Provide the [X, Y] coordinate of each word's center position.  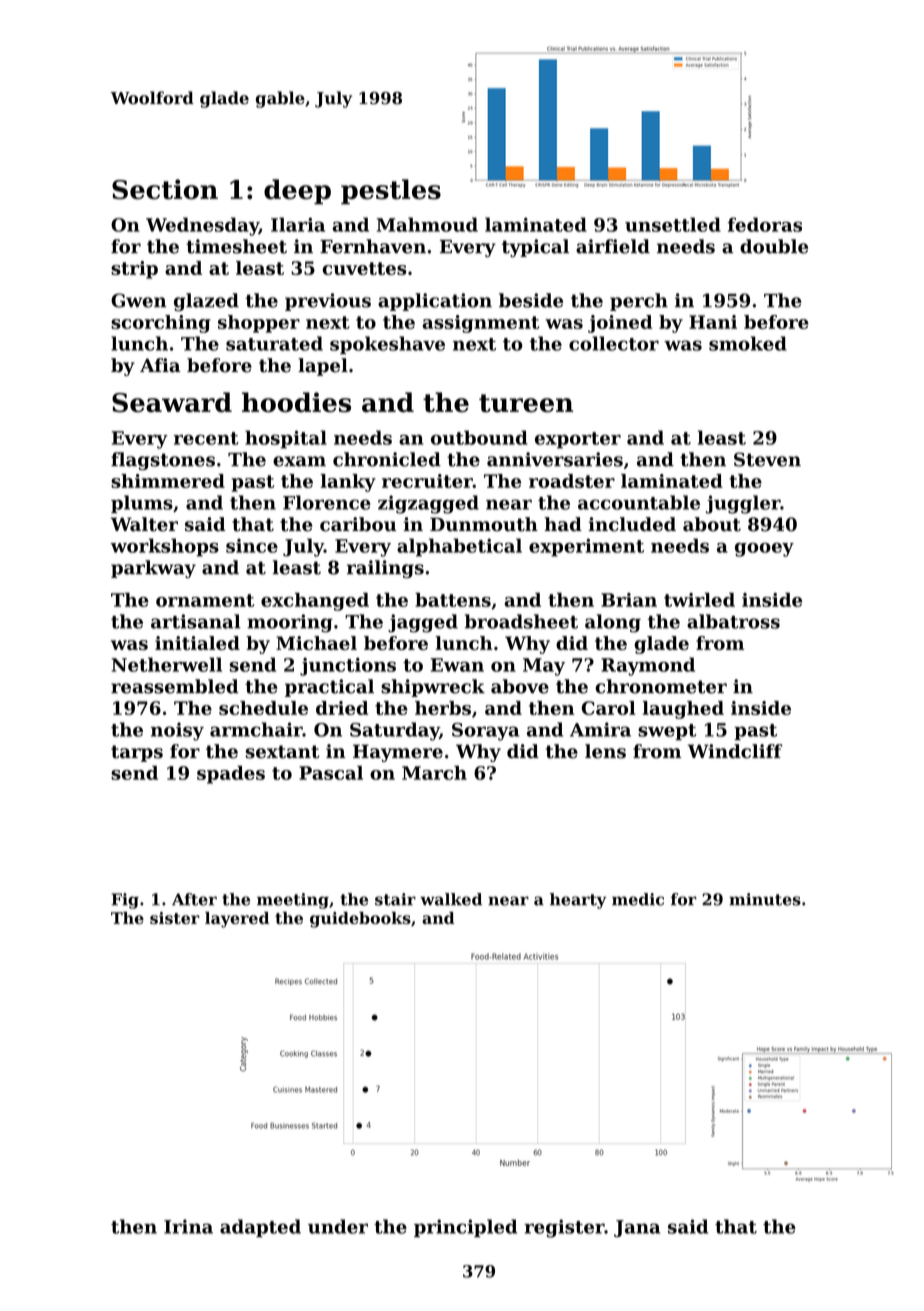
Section [165, 189]
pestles [391, 191]
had [563, 524]
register [564, 1228]
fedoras [765, 224]
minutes [765, 899]
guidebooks [360, 920]
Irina [188, 1226]
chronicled [387, 459]
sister [175, 918]
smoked [748, 343]
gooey [764, 550]
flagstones [163, 461]
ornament [205, 600]
